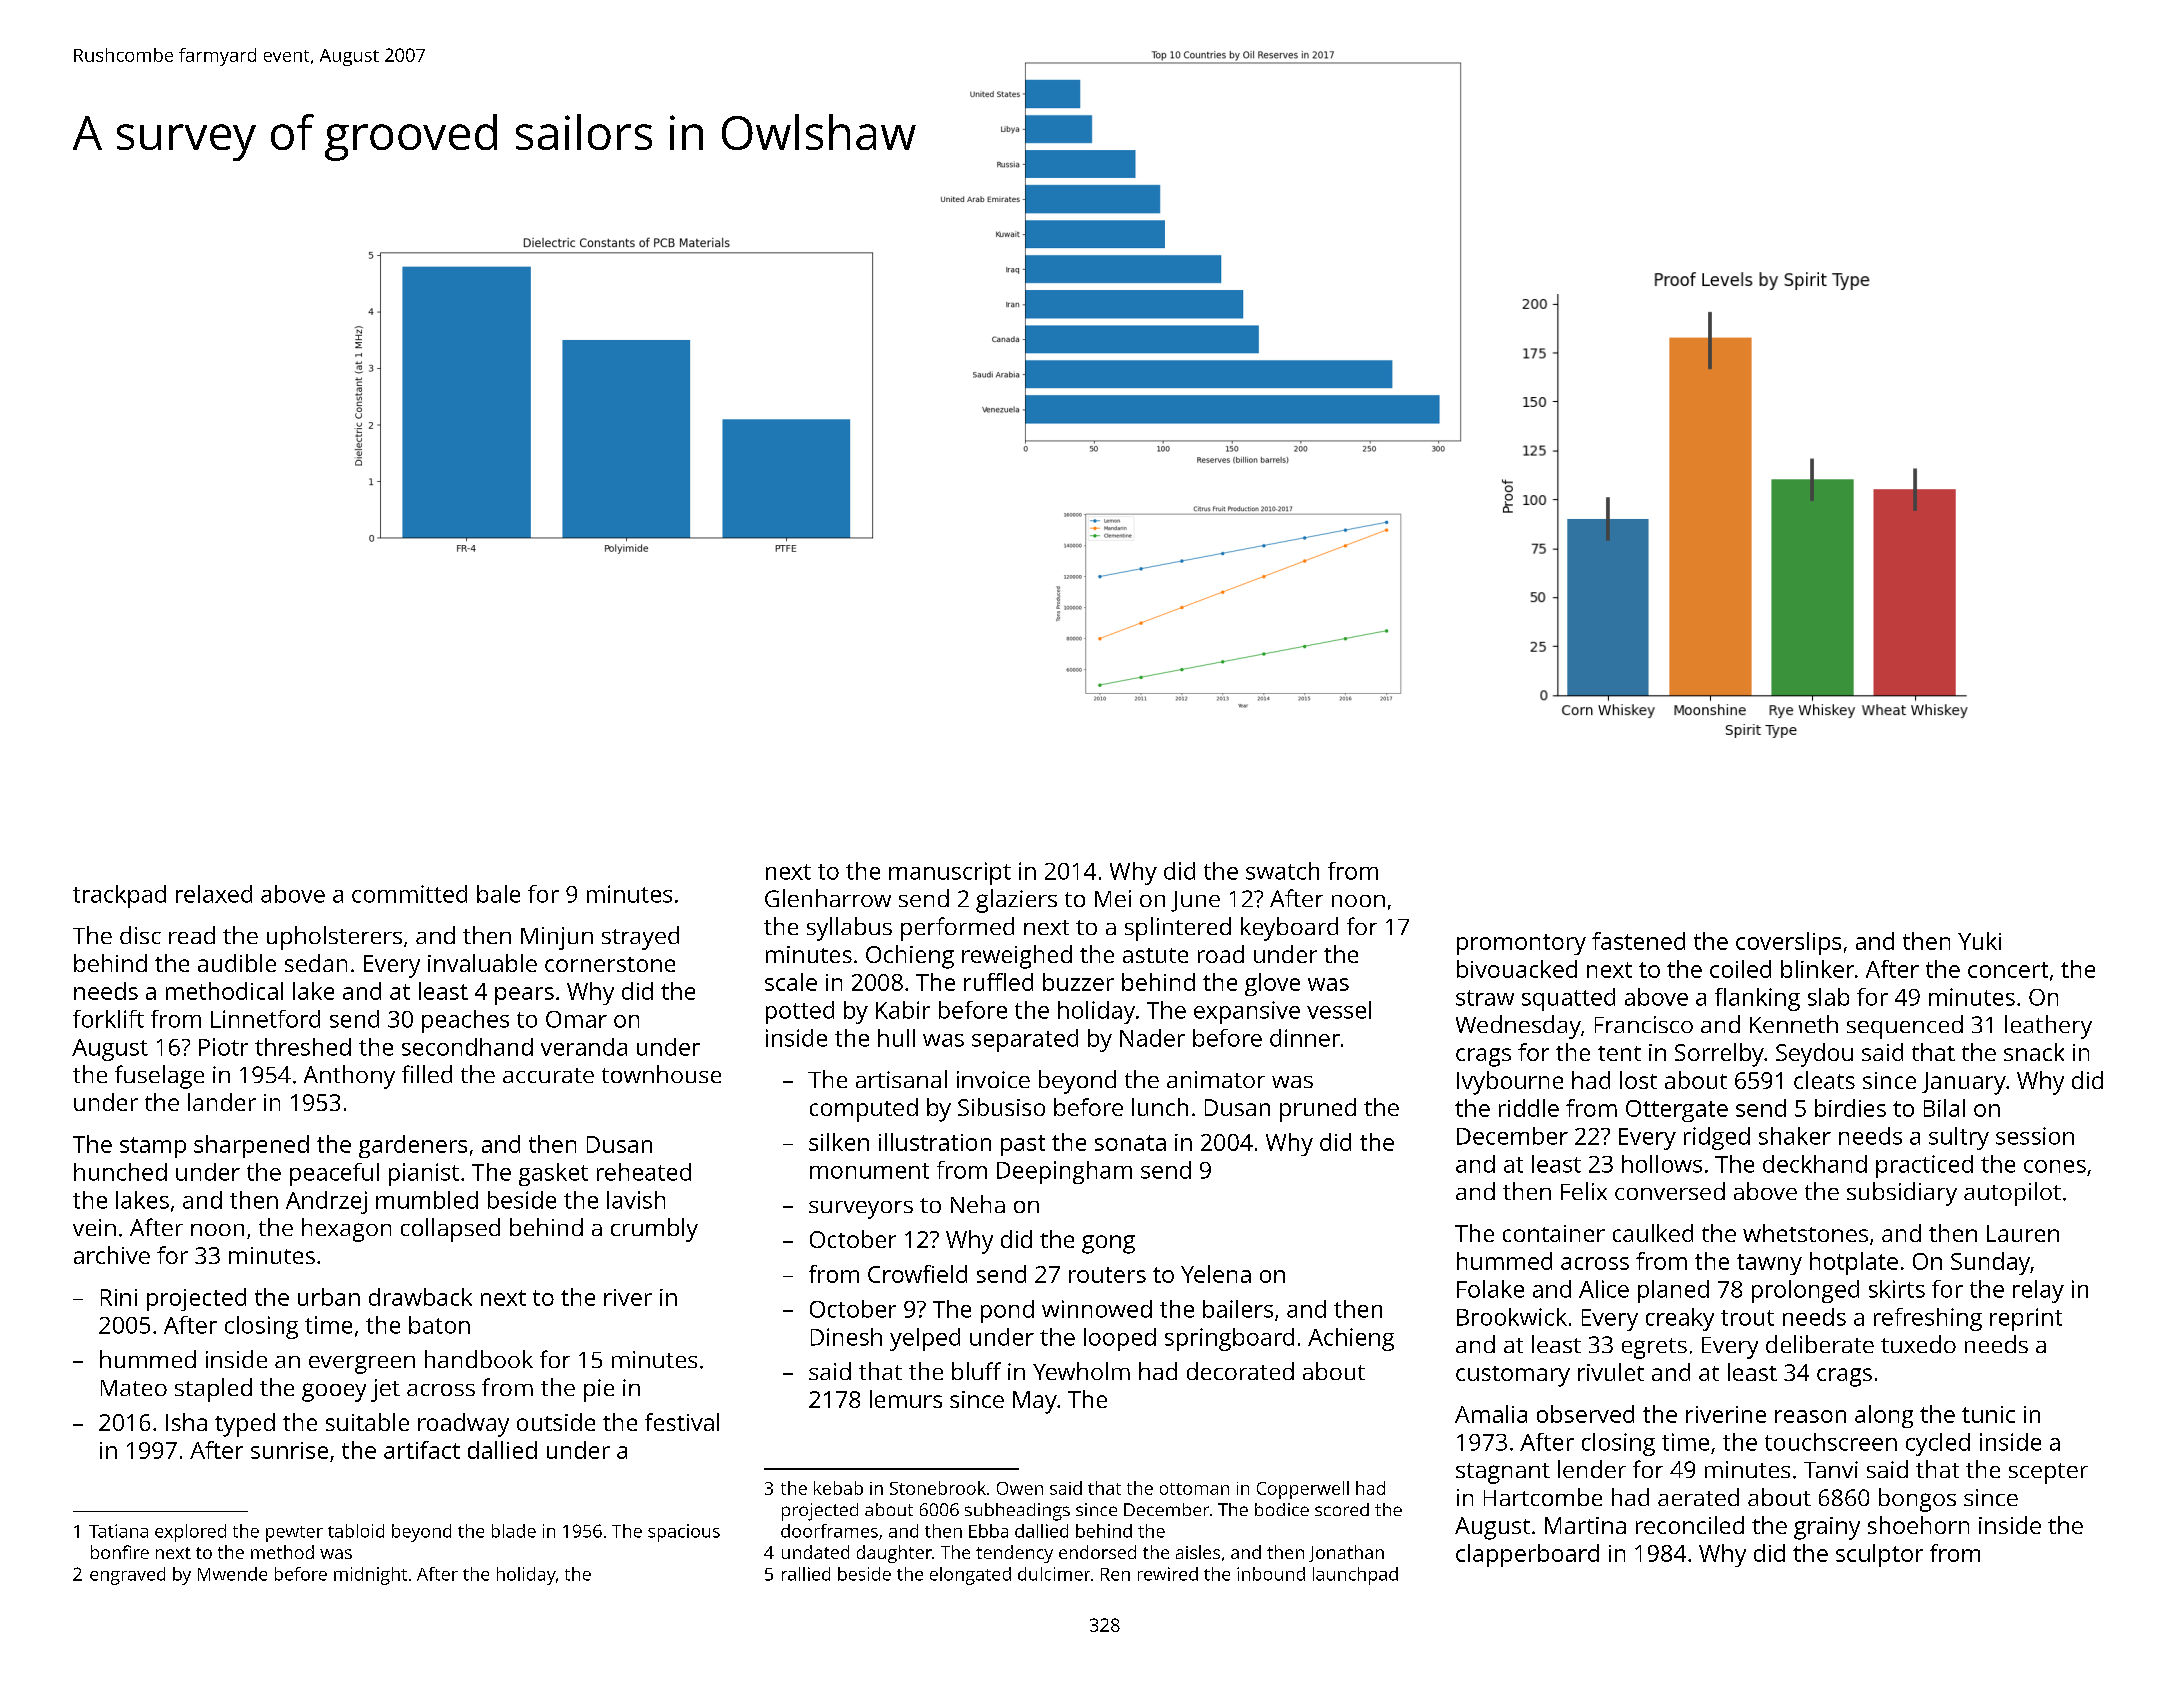 This screenshot has width=2178, height=1683. I want to click on splintered, so click(1178, 929).
